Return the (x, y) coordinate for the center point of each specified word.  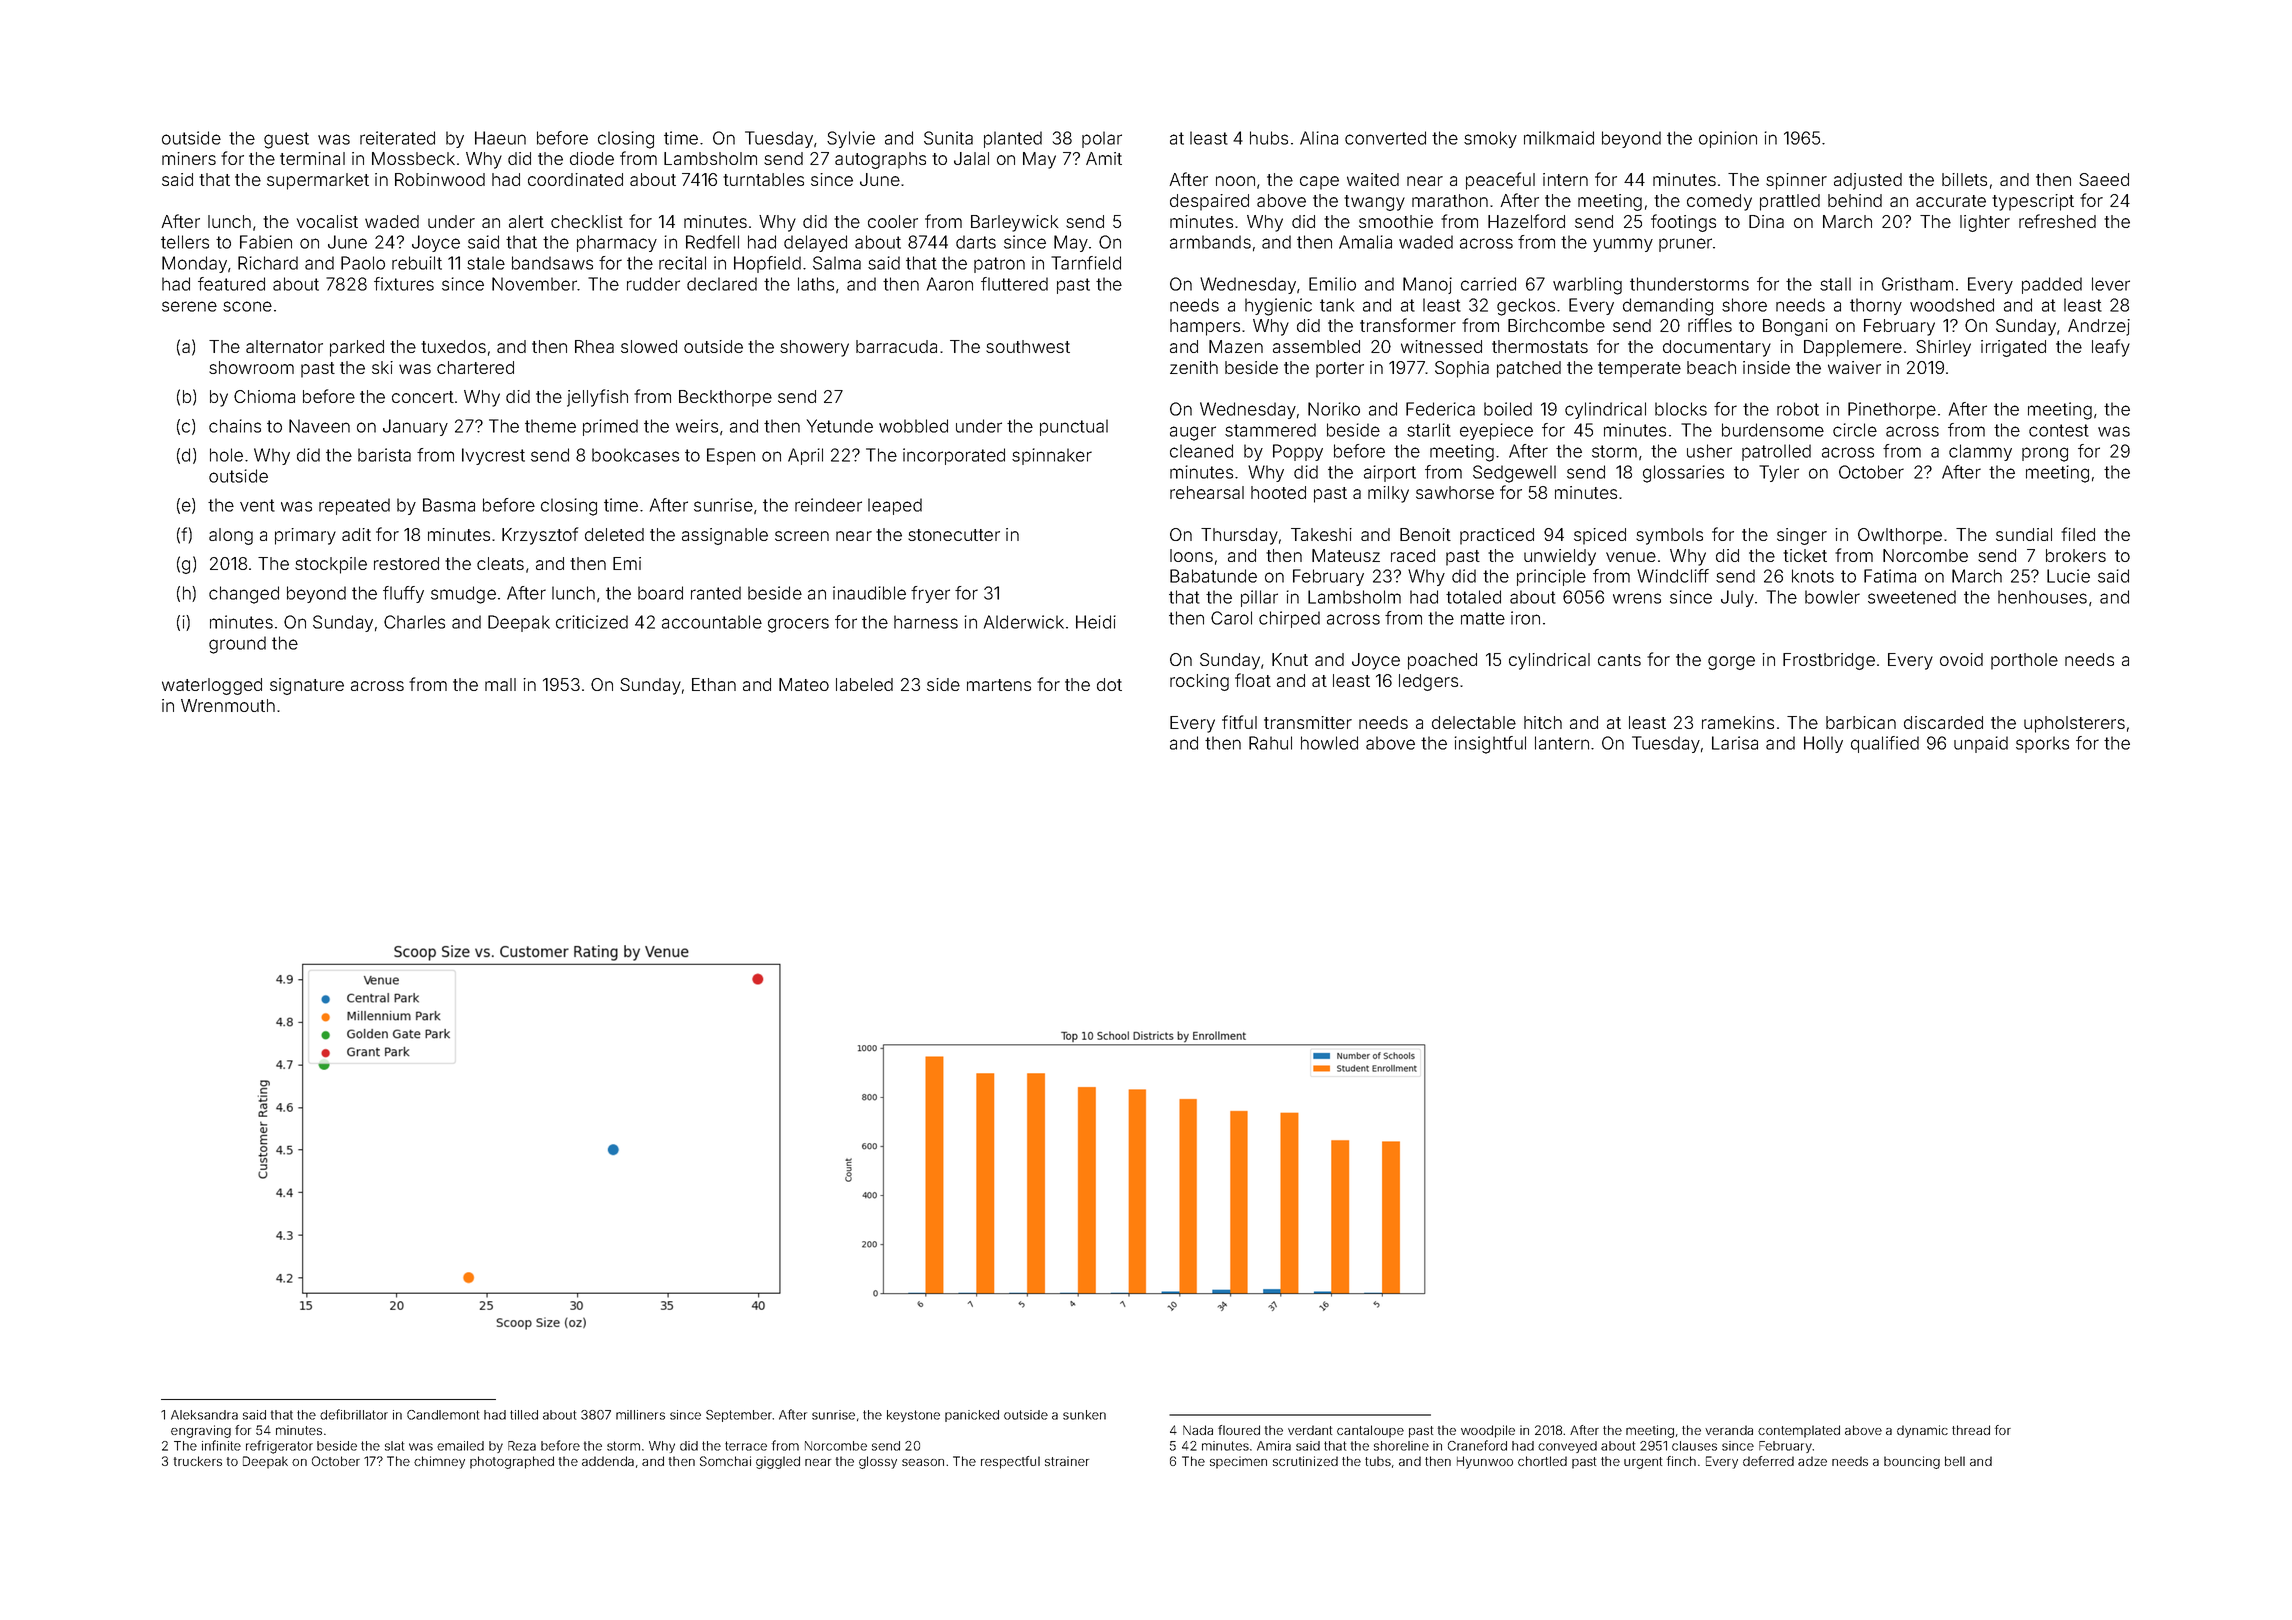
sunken (1084, 1415)
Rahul (1270, 743)
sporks (2042, 744)
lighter (1985, 223)
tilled (524, 1415)
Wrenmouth (228, 705)
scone (247, 306)
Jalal (971, 158)
